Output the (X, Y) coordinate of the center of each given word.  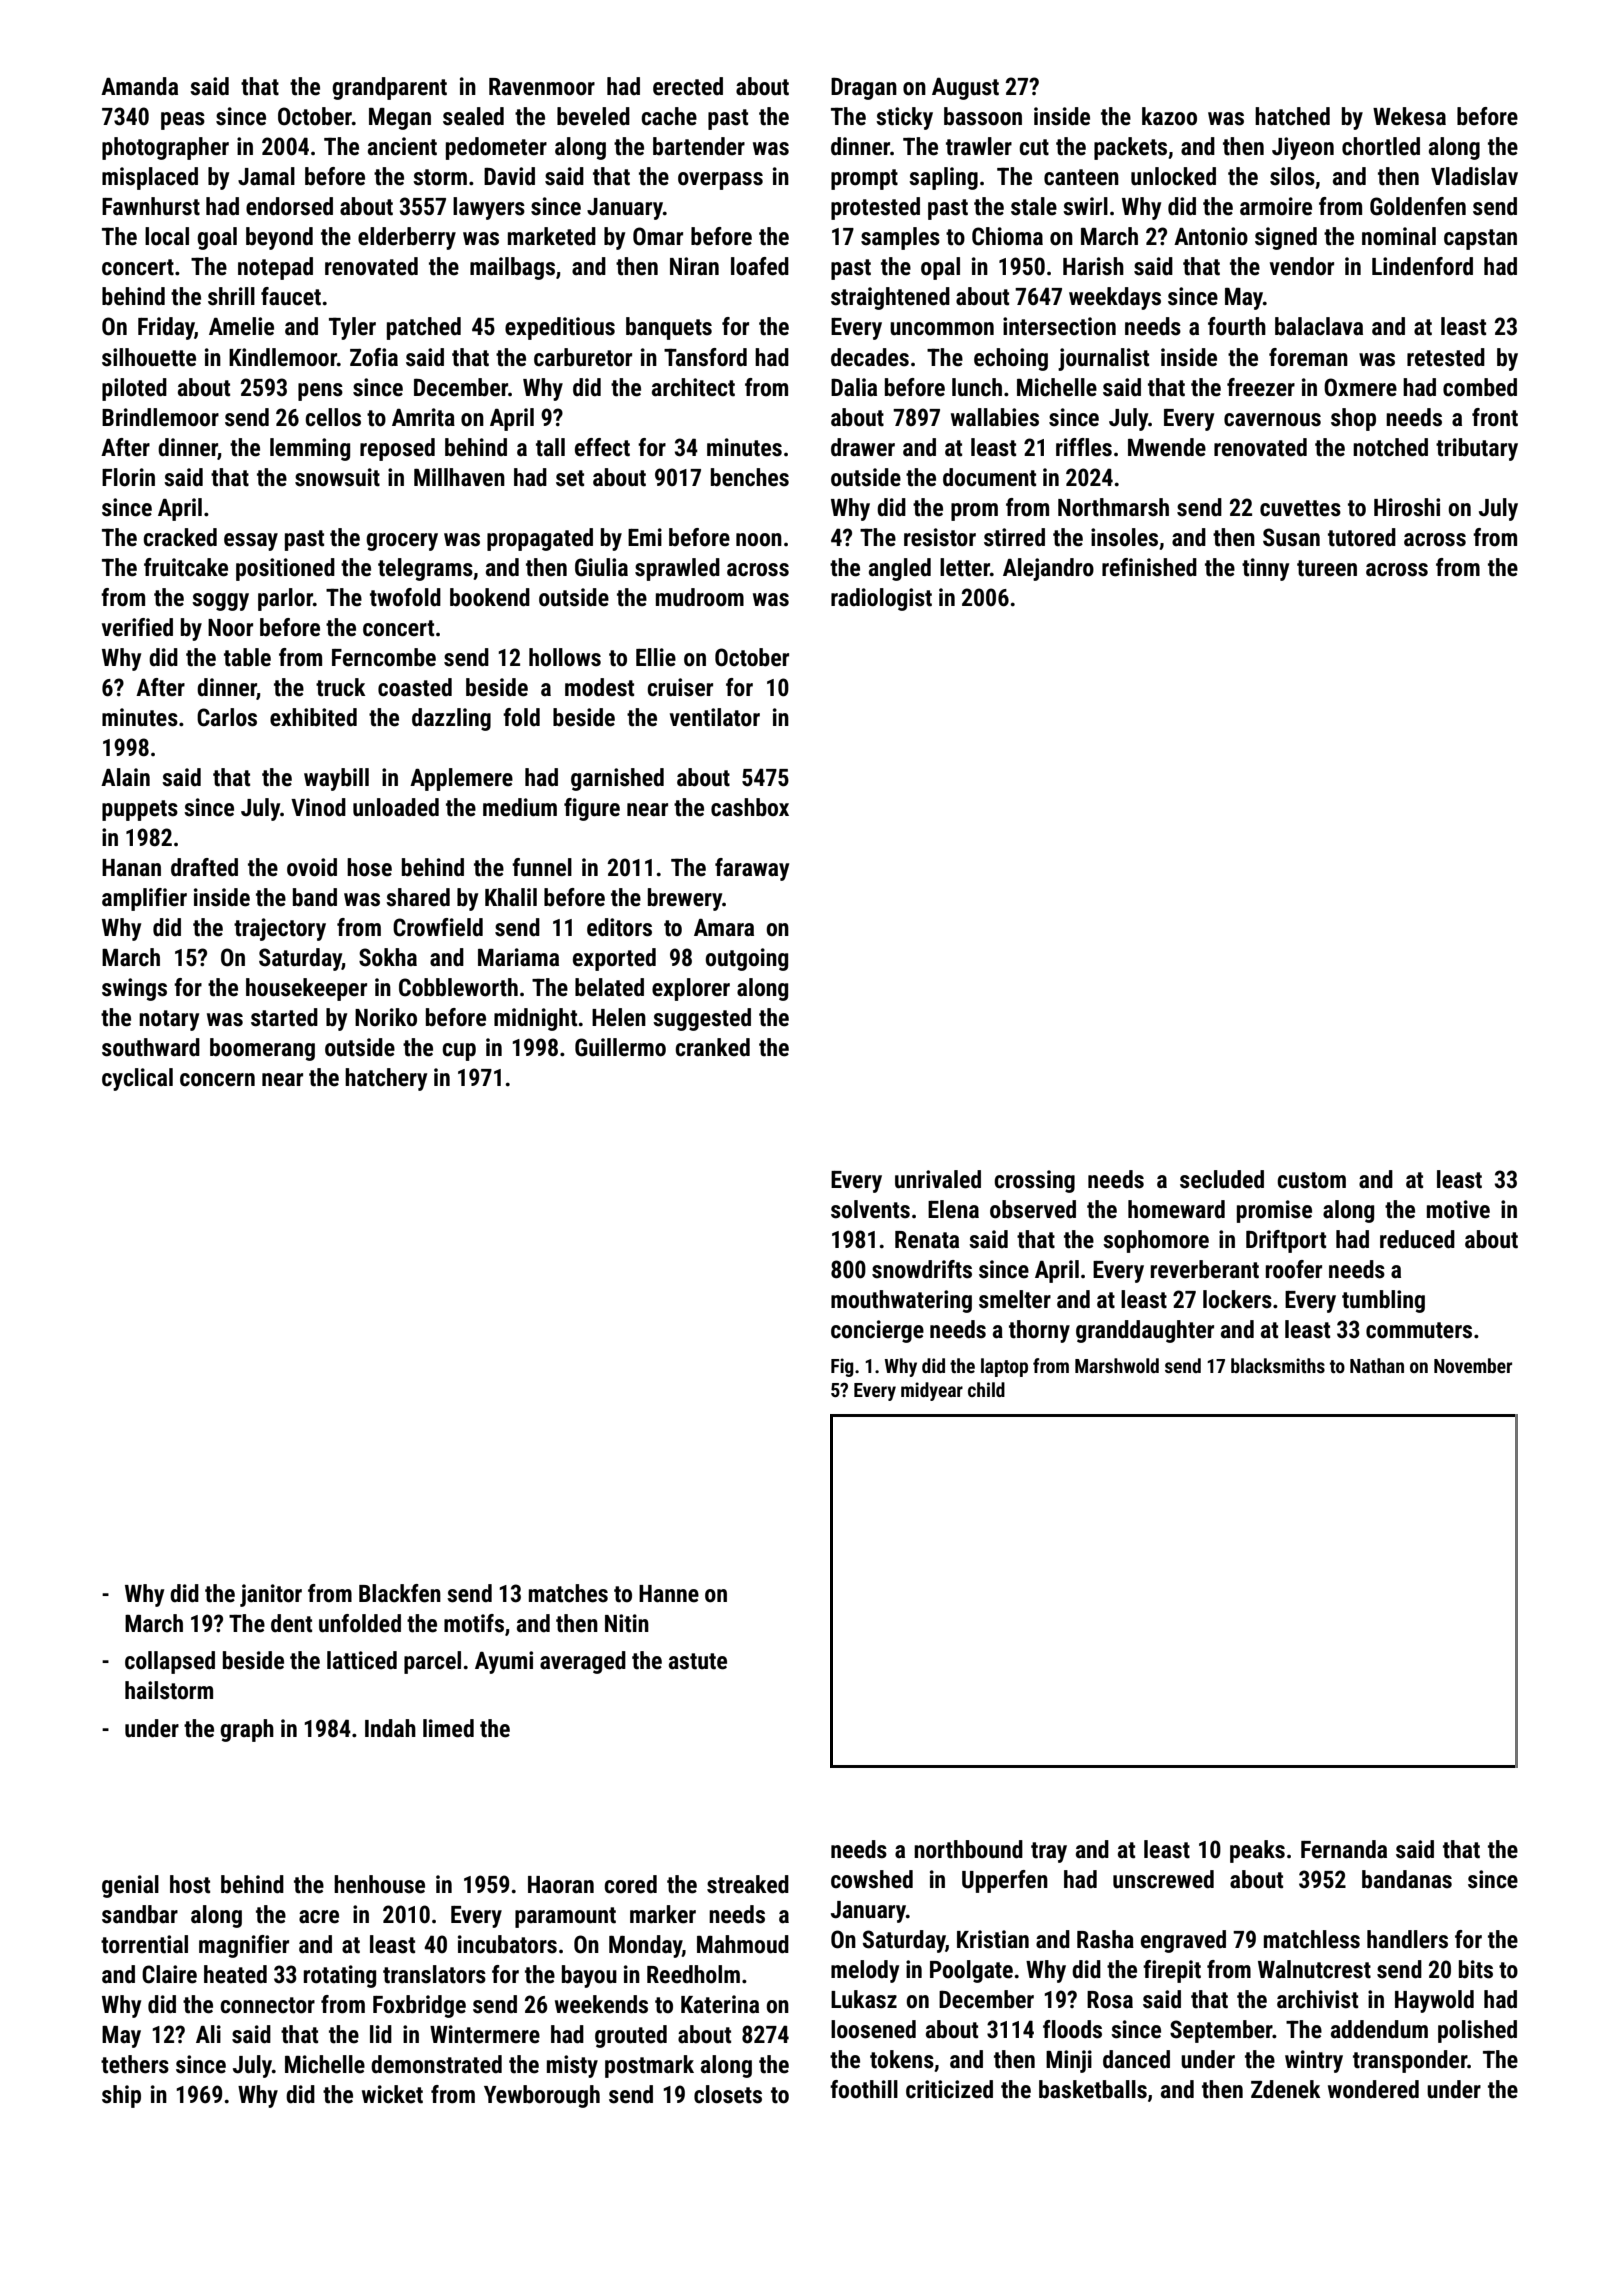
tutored (1362, 537)
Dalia (854, 387)
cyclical (137, 1079)
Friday (166, 328)
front (1495, 417)
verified (137, 627)
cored (630, 1884)
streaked (748, 1884)
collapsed (170, 1662)
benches (750, 477)
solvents (870, 1209)
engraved (1183, 1941)
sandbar (140, 1914)
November (1473, 1365)
